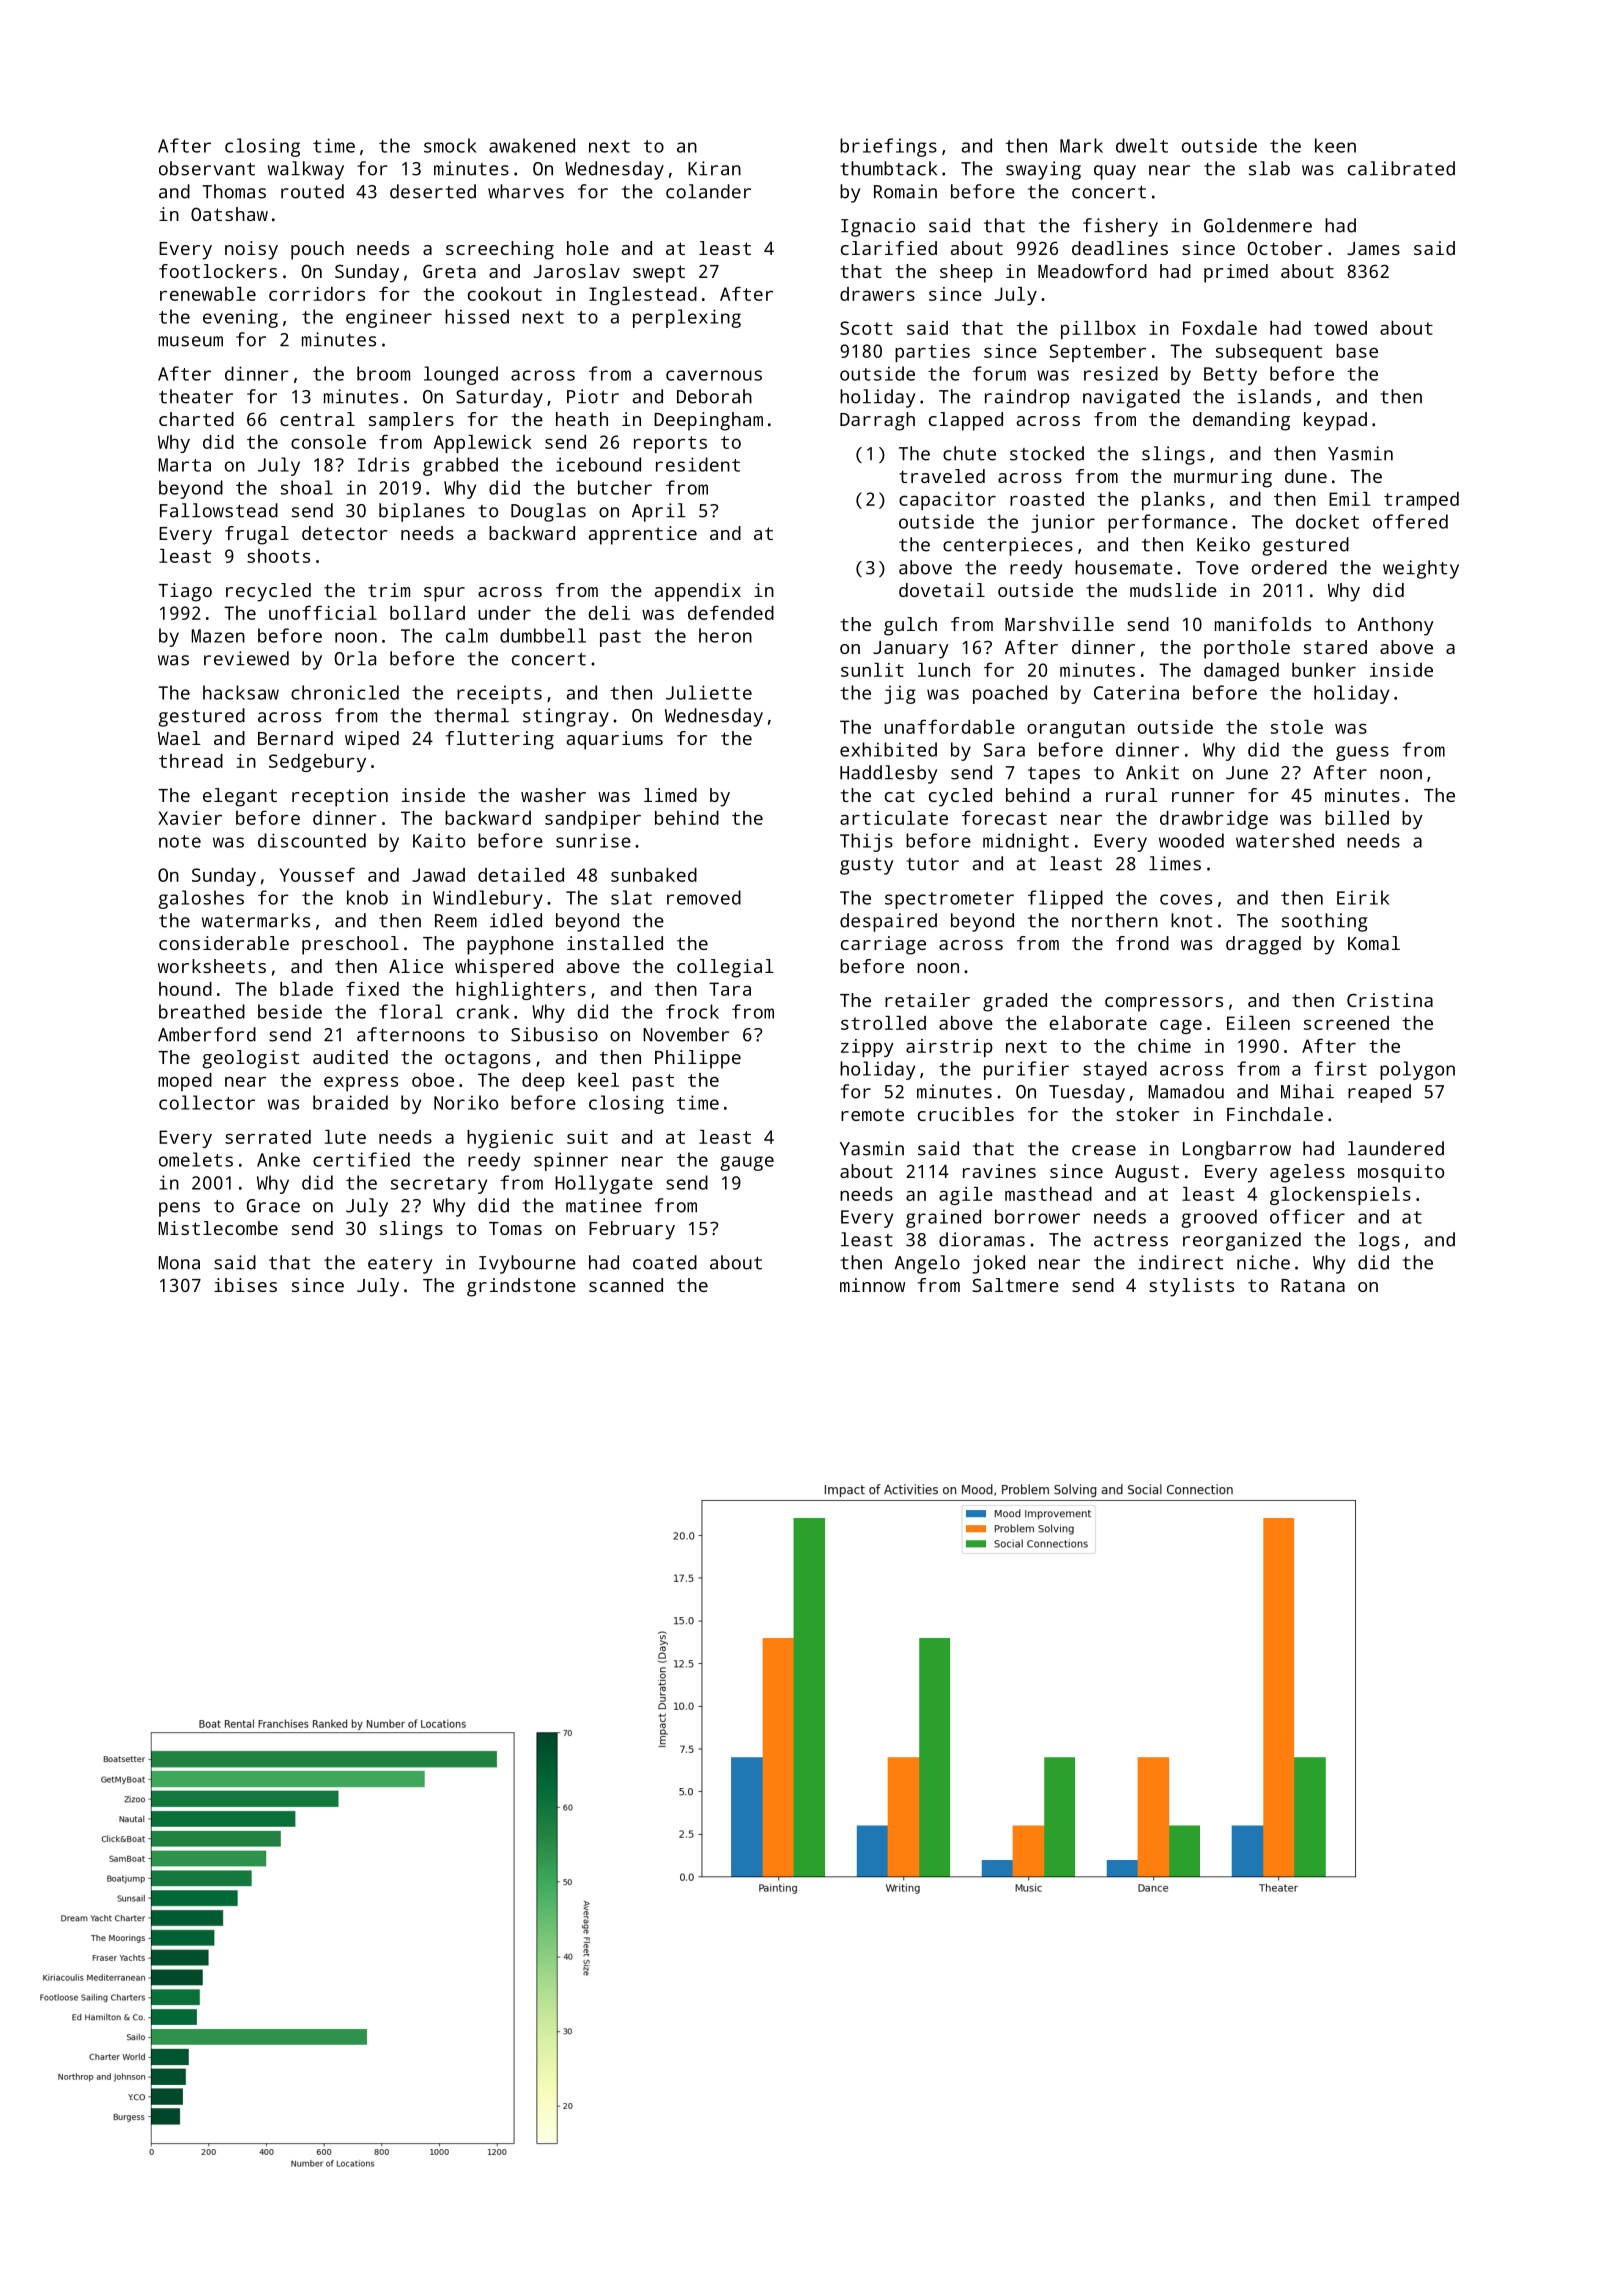 This screenshot has width=1620, height=2292. I want to click on note, so click(180, 841).
